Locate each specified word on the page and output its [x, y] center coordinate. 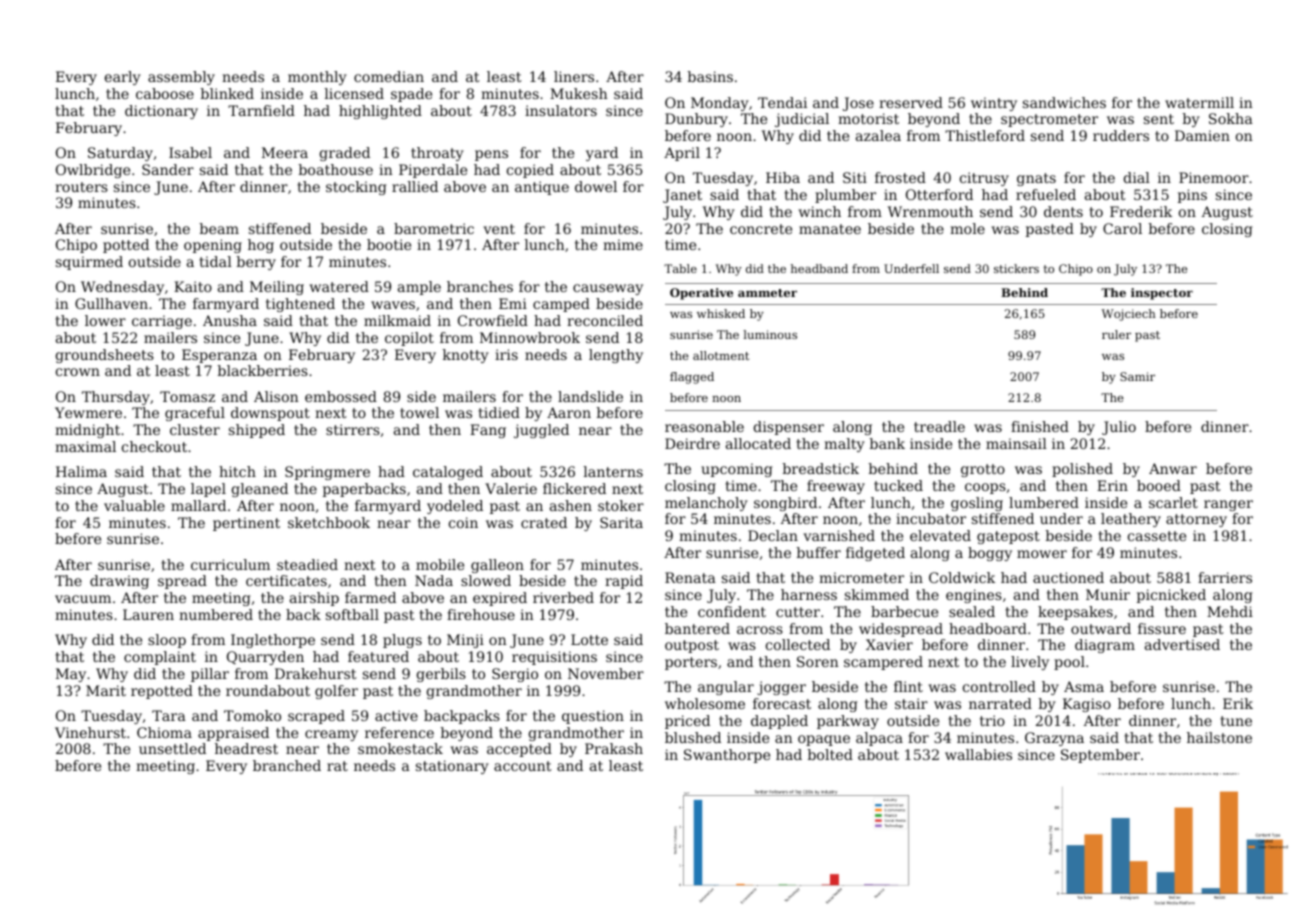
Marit [106, 690]
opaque [824, 740]
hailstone [1219, 737]
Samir [1137, 376]
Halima [81, 471]
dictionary [161, 112]
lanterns [613, 471]
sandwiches [1064, 102]
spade [411, 95]
